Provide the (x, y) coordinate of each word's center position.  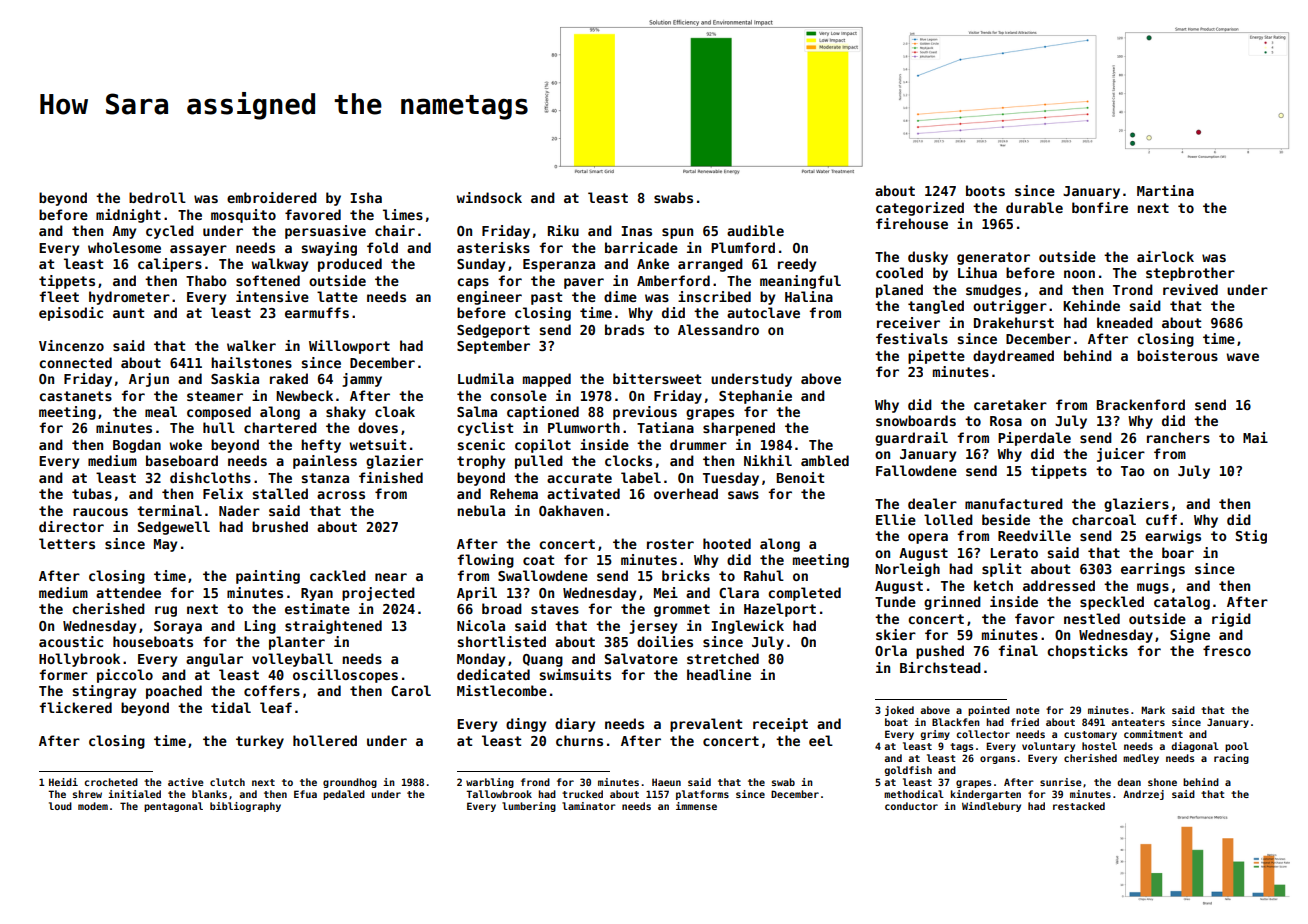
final (1018, 650)
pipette (936, 357)
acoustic (71, 641)
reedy (797, 265)
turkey (260, 742)
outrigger (1010, 307)
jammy (362, 380)
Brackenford (1140, 404)
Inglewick (747, 627)
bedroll (157, 197)
